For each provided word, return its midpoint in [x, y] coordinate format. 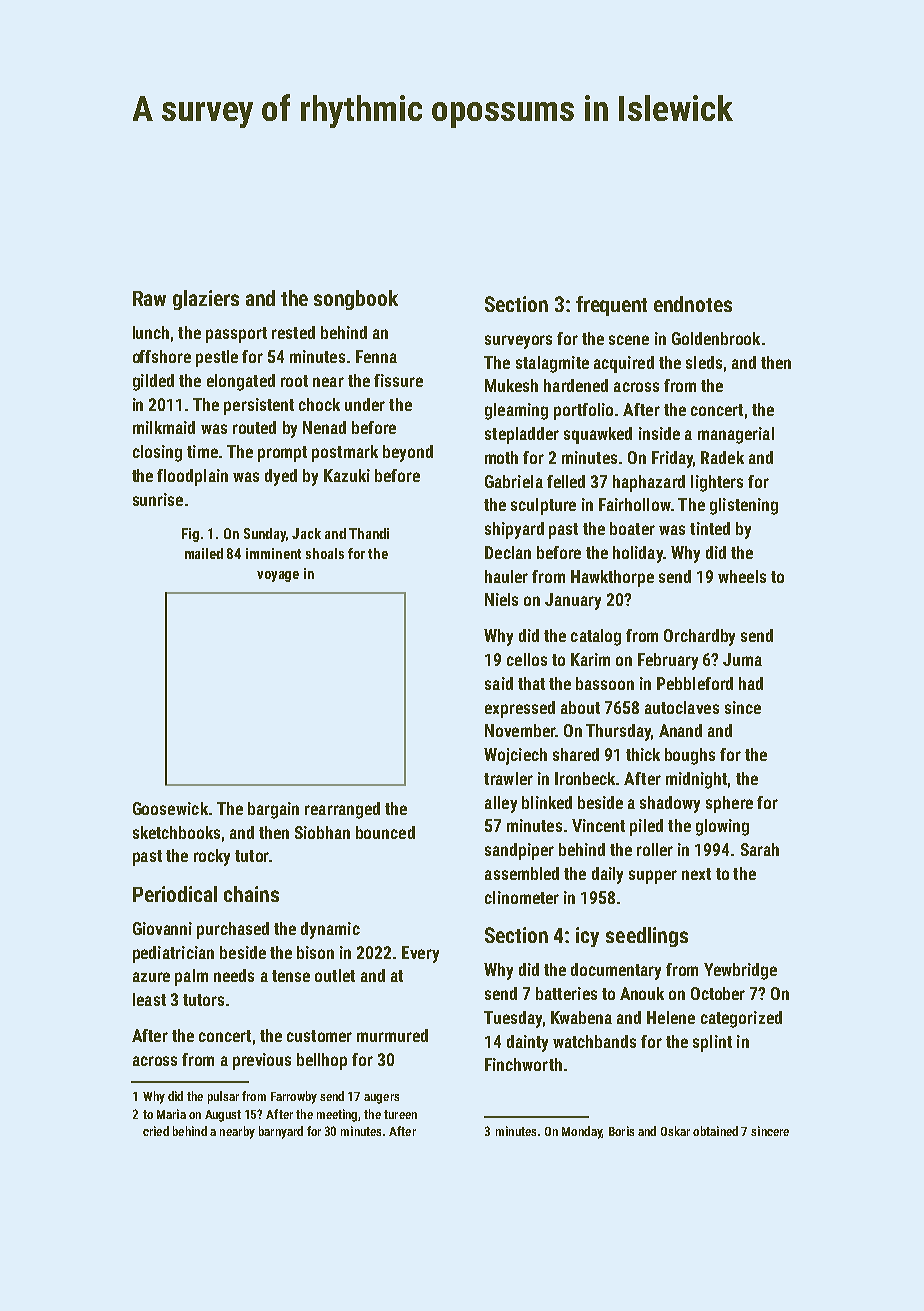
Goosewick [170, 808]
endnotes [693, 304]
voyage [278, 576]
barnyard [281, 1132]
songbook [356, 300]
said [499, 683]
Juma [742, 659]
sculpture [543, 506]
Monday [582, 1132]
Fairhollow [635, 504]
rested [293, 332]
